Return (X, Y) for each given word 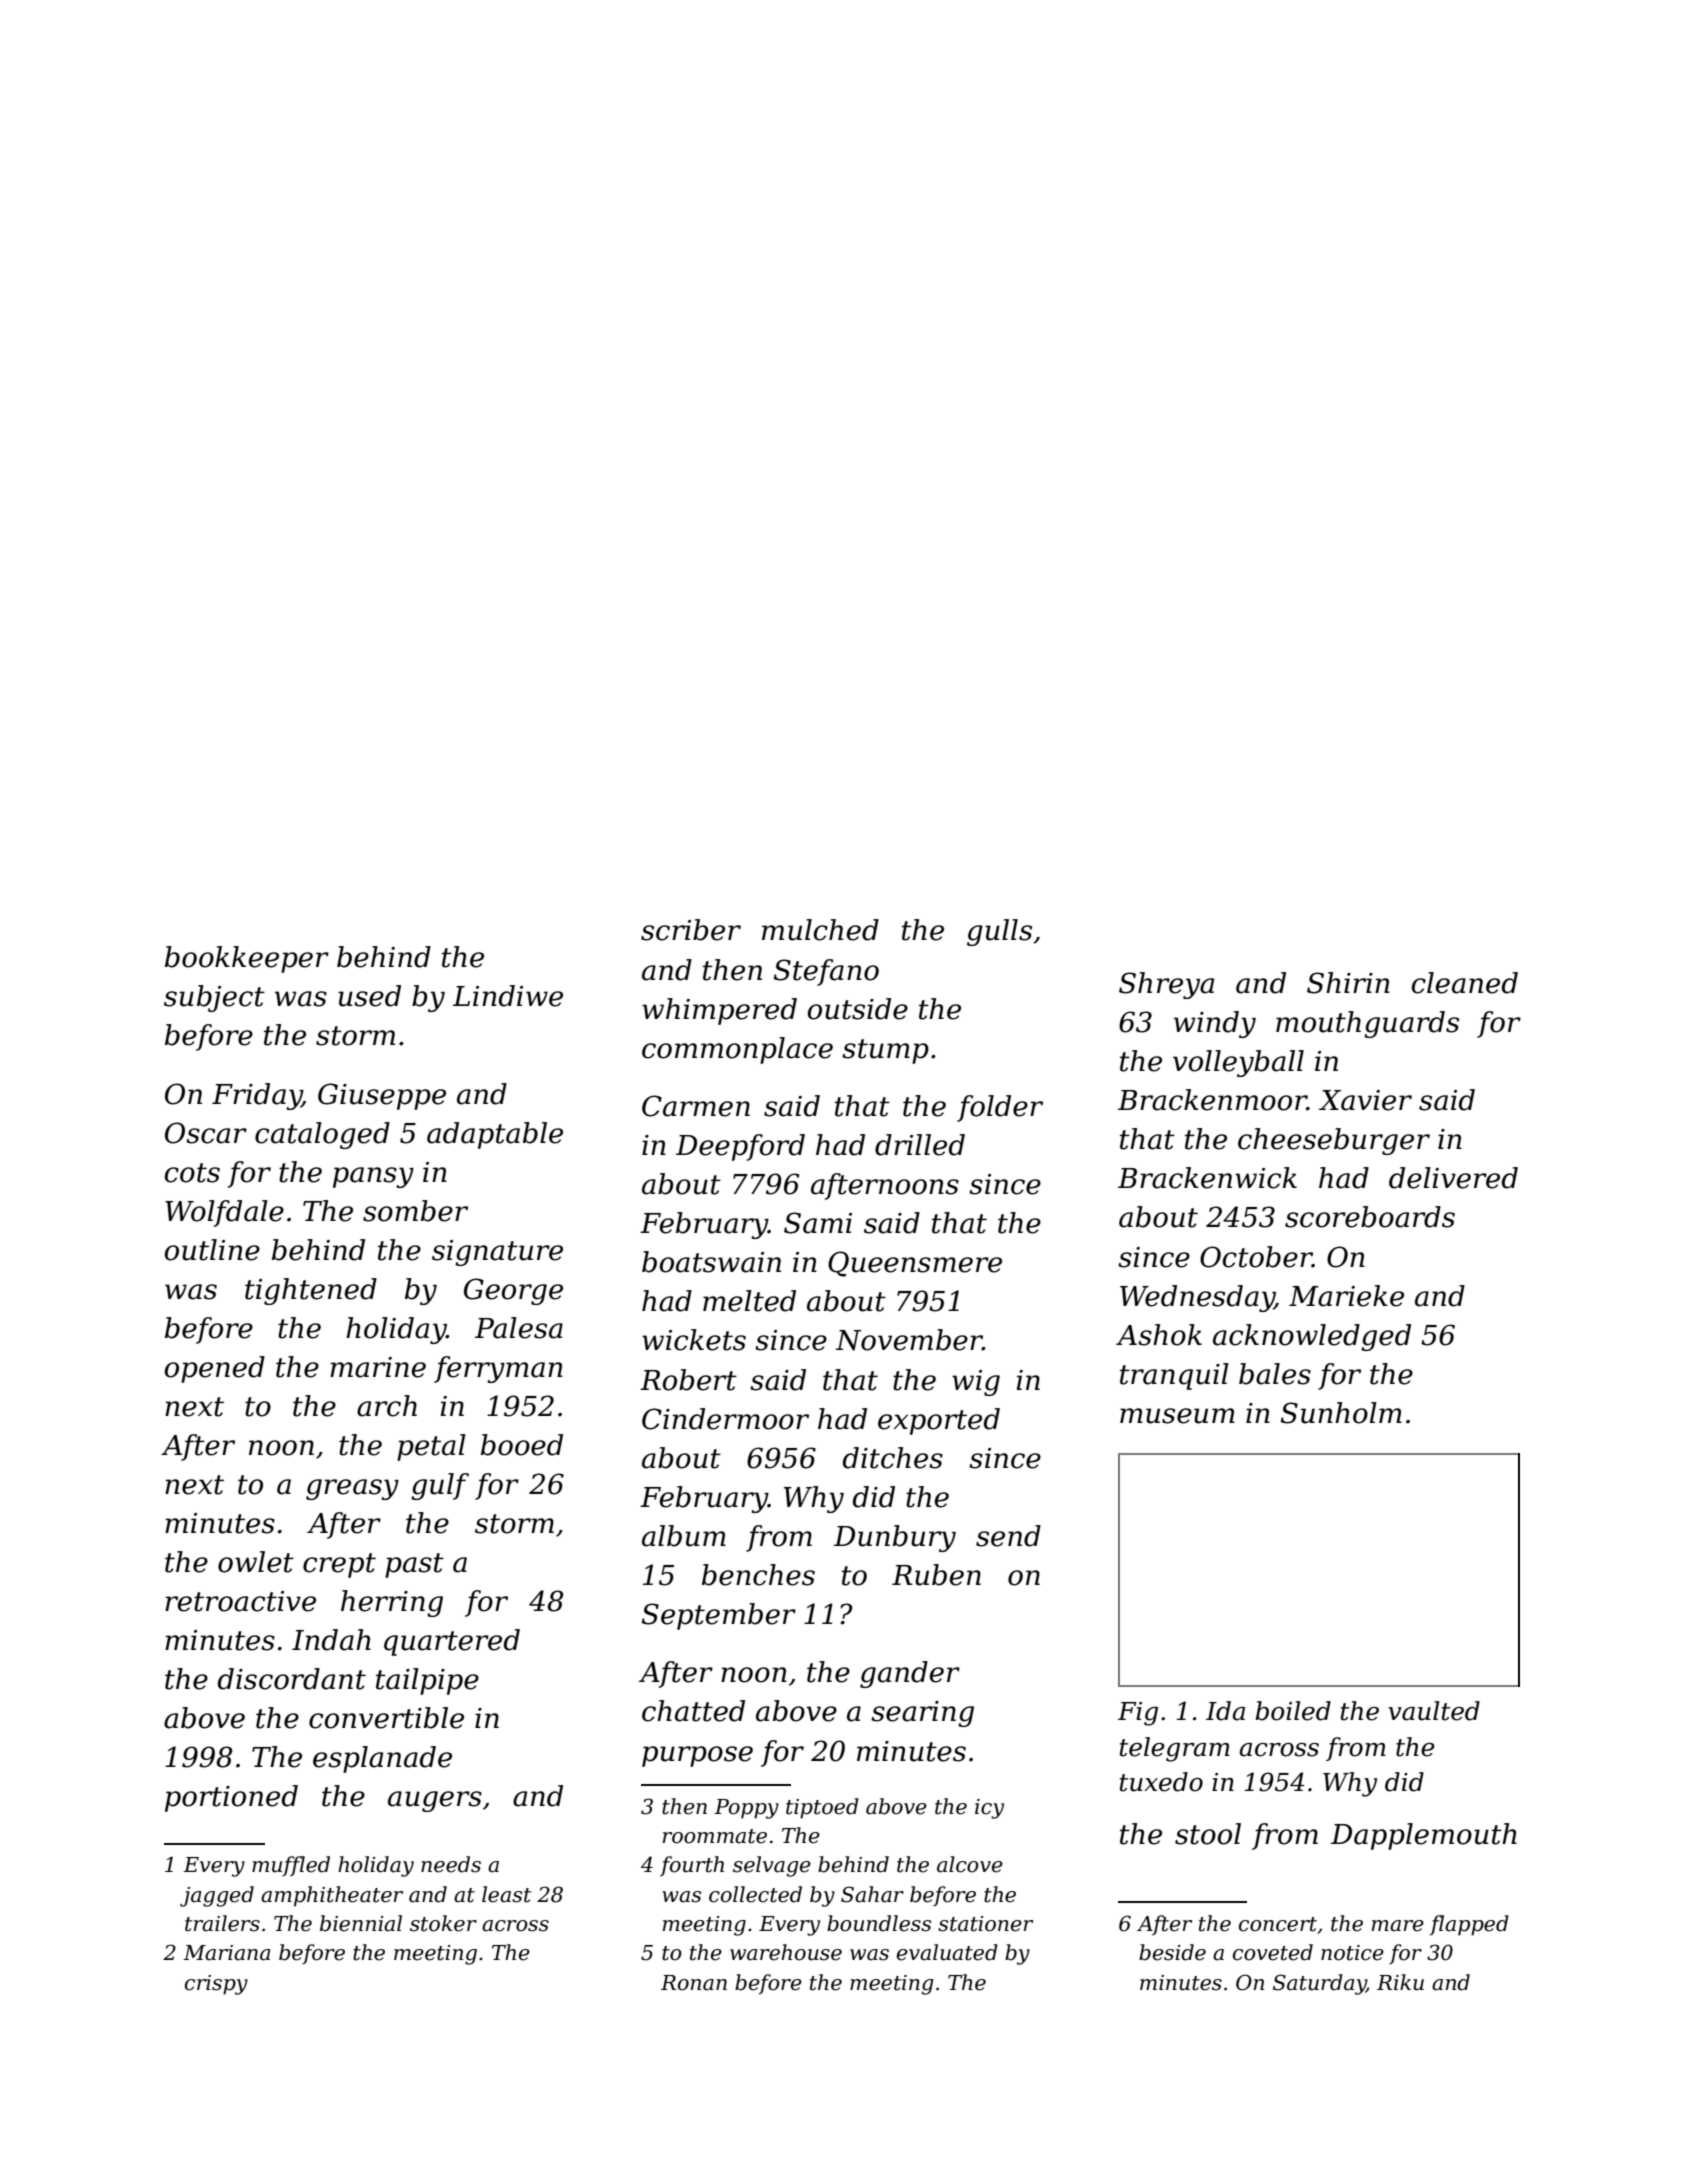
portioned (231, 1798)
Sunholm (1341, 1413)
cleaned (1465, 983)
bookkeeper (247, 959)
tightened (311, 1291)
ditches (893, 1458)
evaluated (947, 1952)
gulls (999, 932)
